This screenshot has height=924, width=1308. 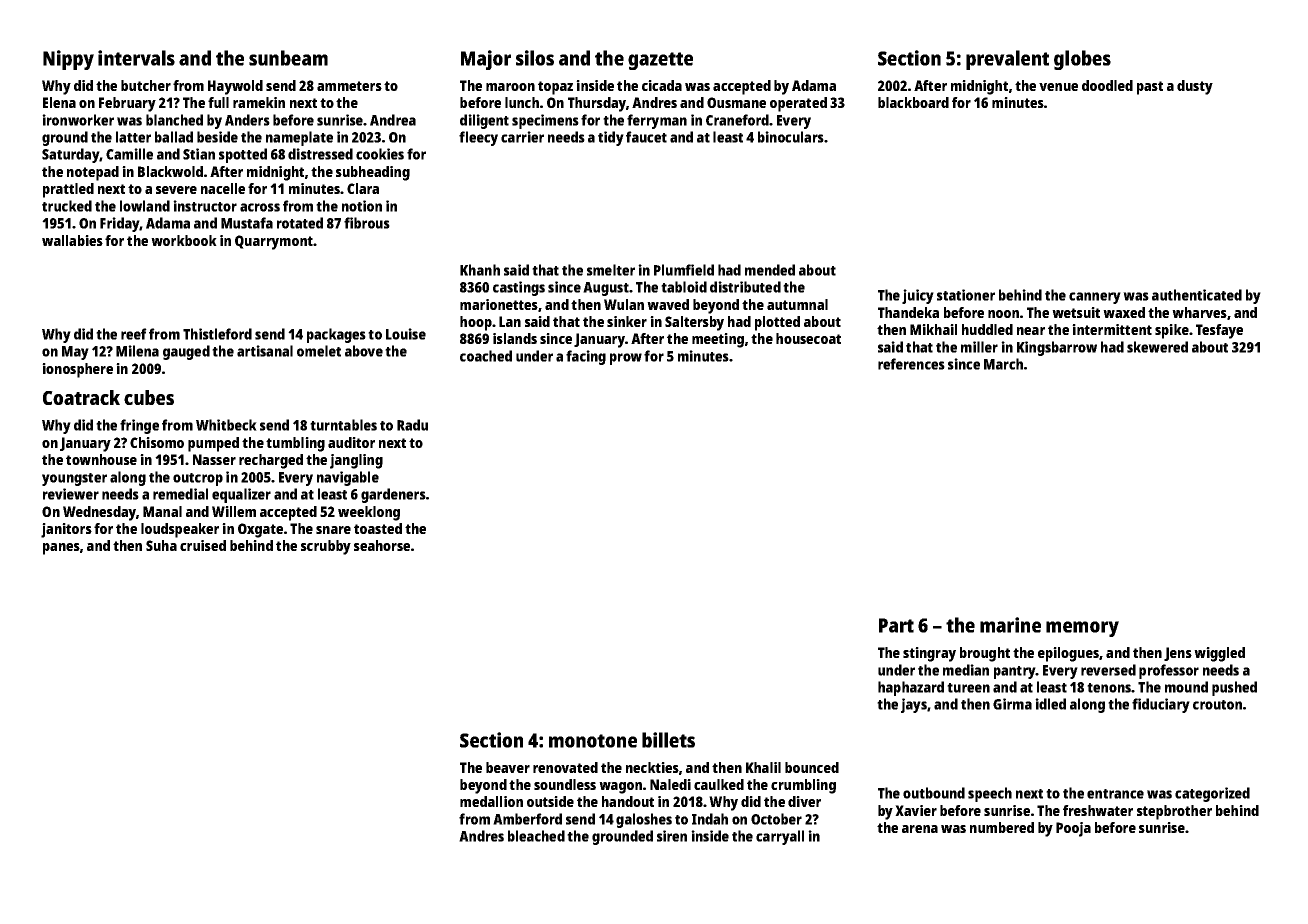 What do you see at coordinates (491, 801) in the screenshot?
I see `medallion` at bounding box center [491, 801].
